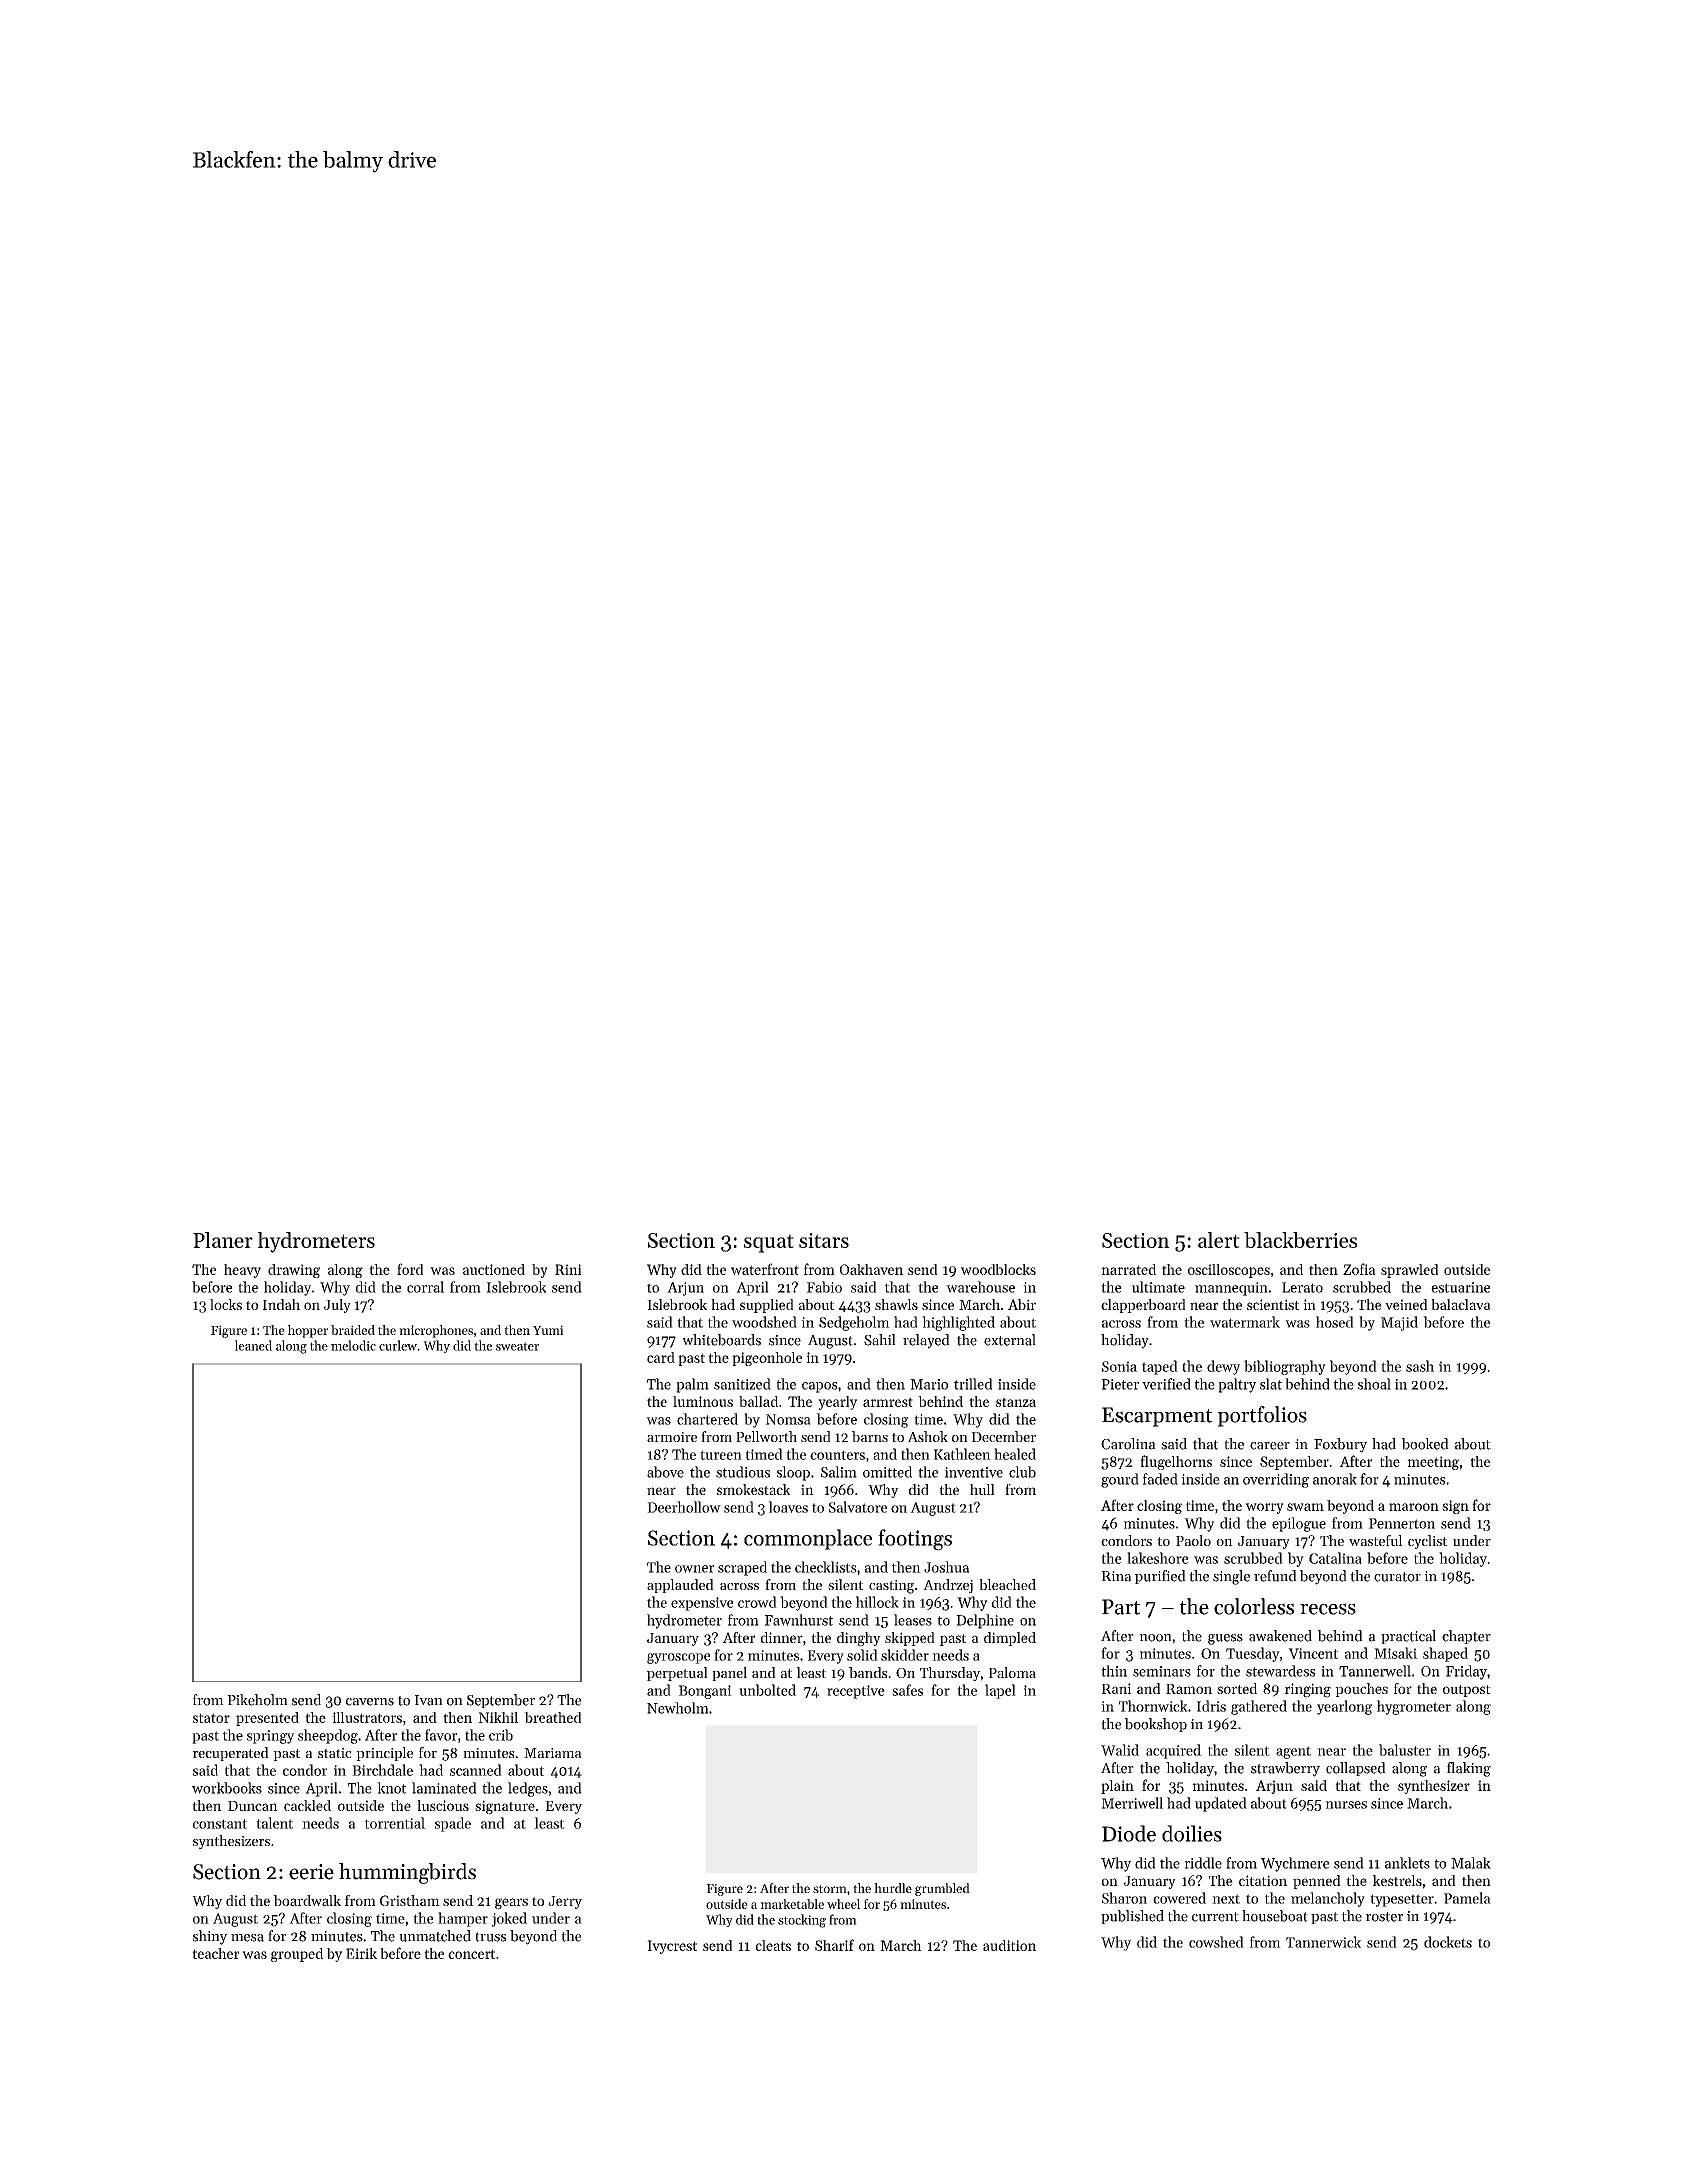 This page has height=2178, width=1683. I want to click on audition, so click(1009, 1945).
